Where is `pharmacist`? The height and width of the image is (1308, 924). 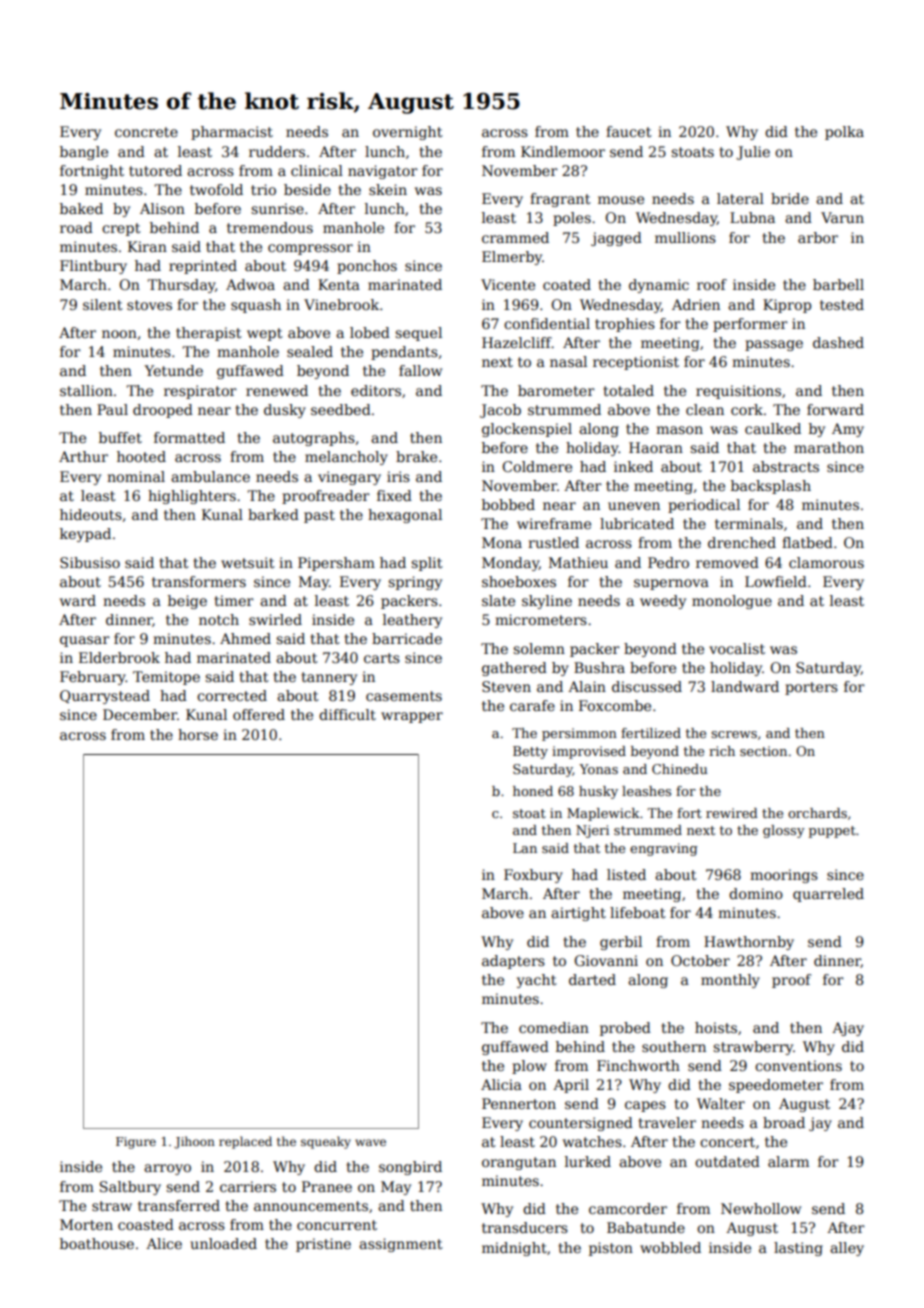
pharmacist is located at coordinates (232, 133).
